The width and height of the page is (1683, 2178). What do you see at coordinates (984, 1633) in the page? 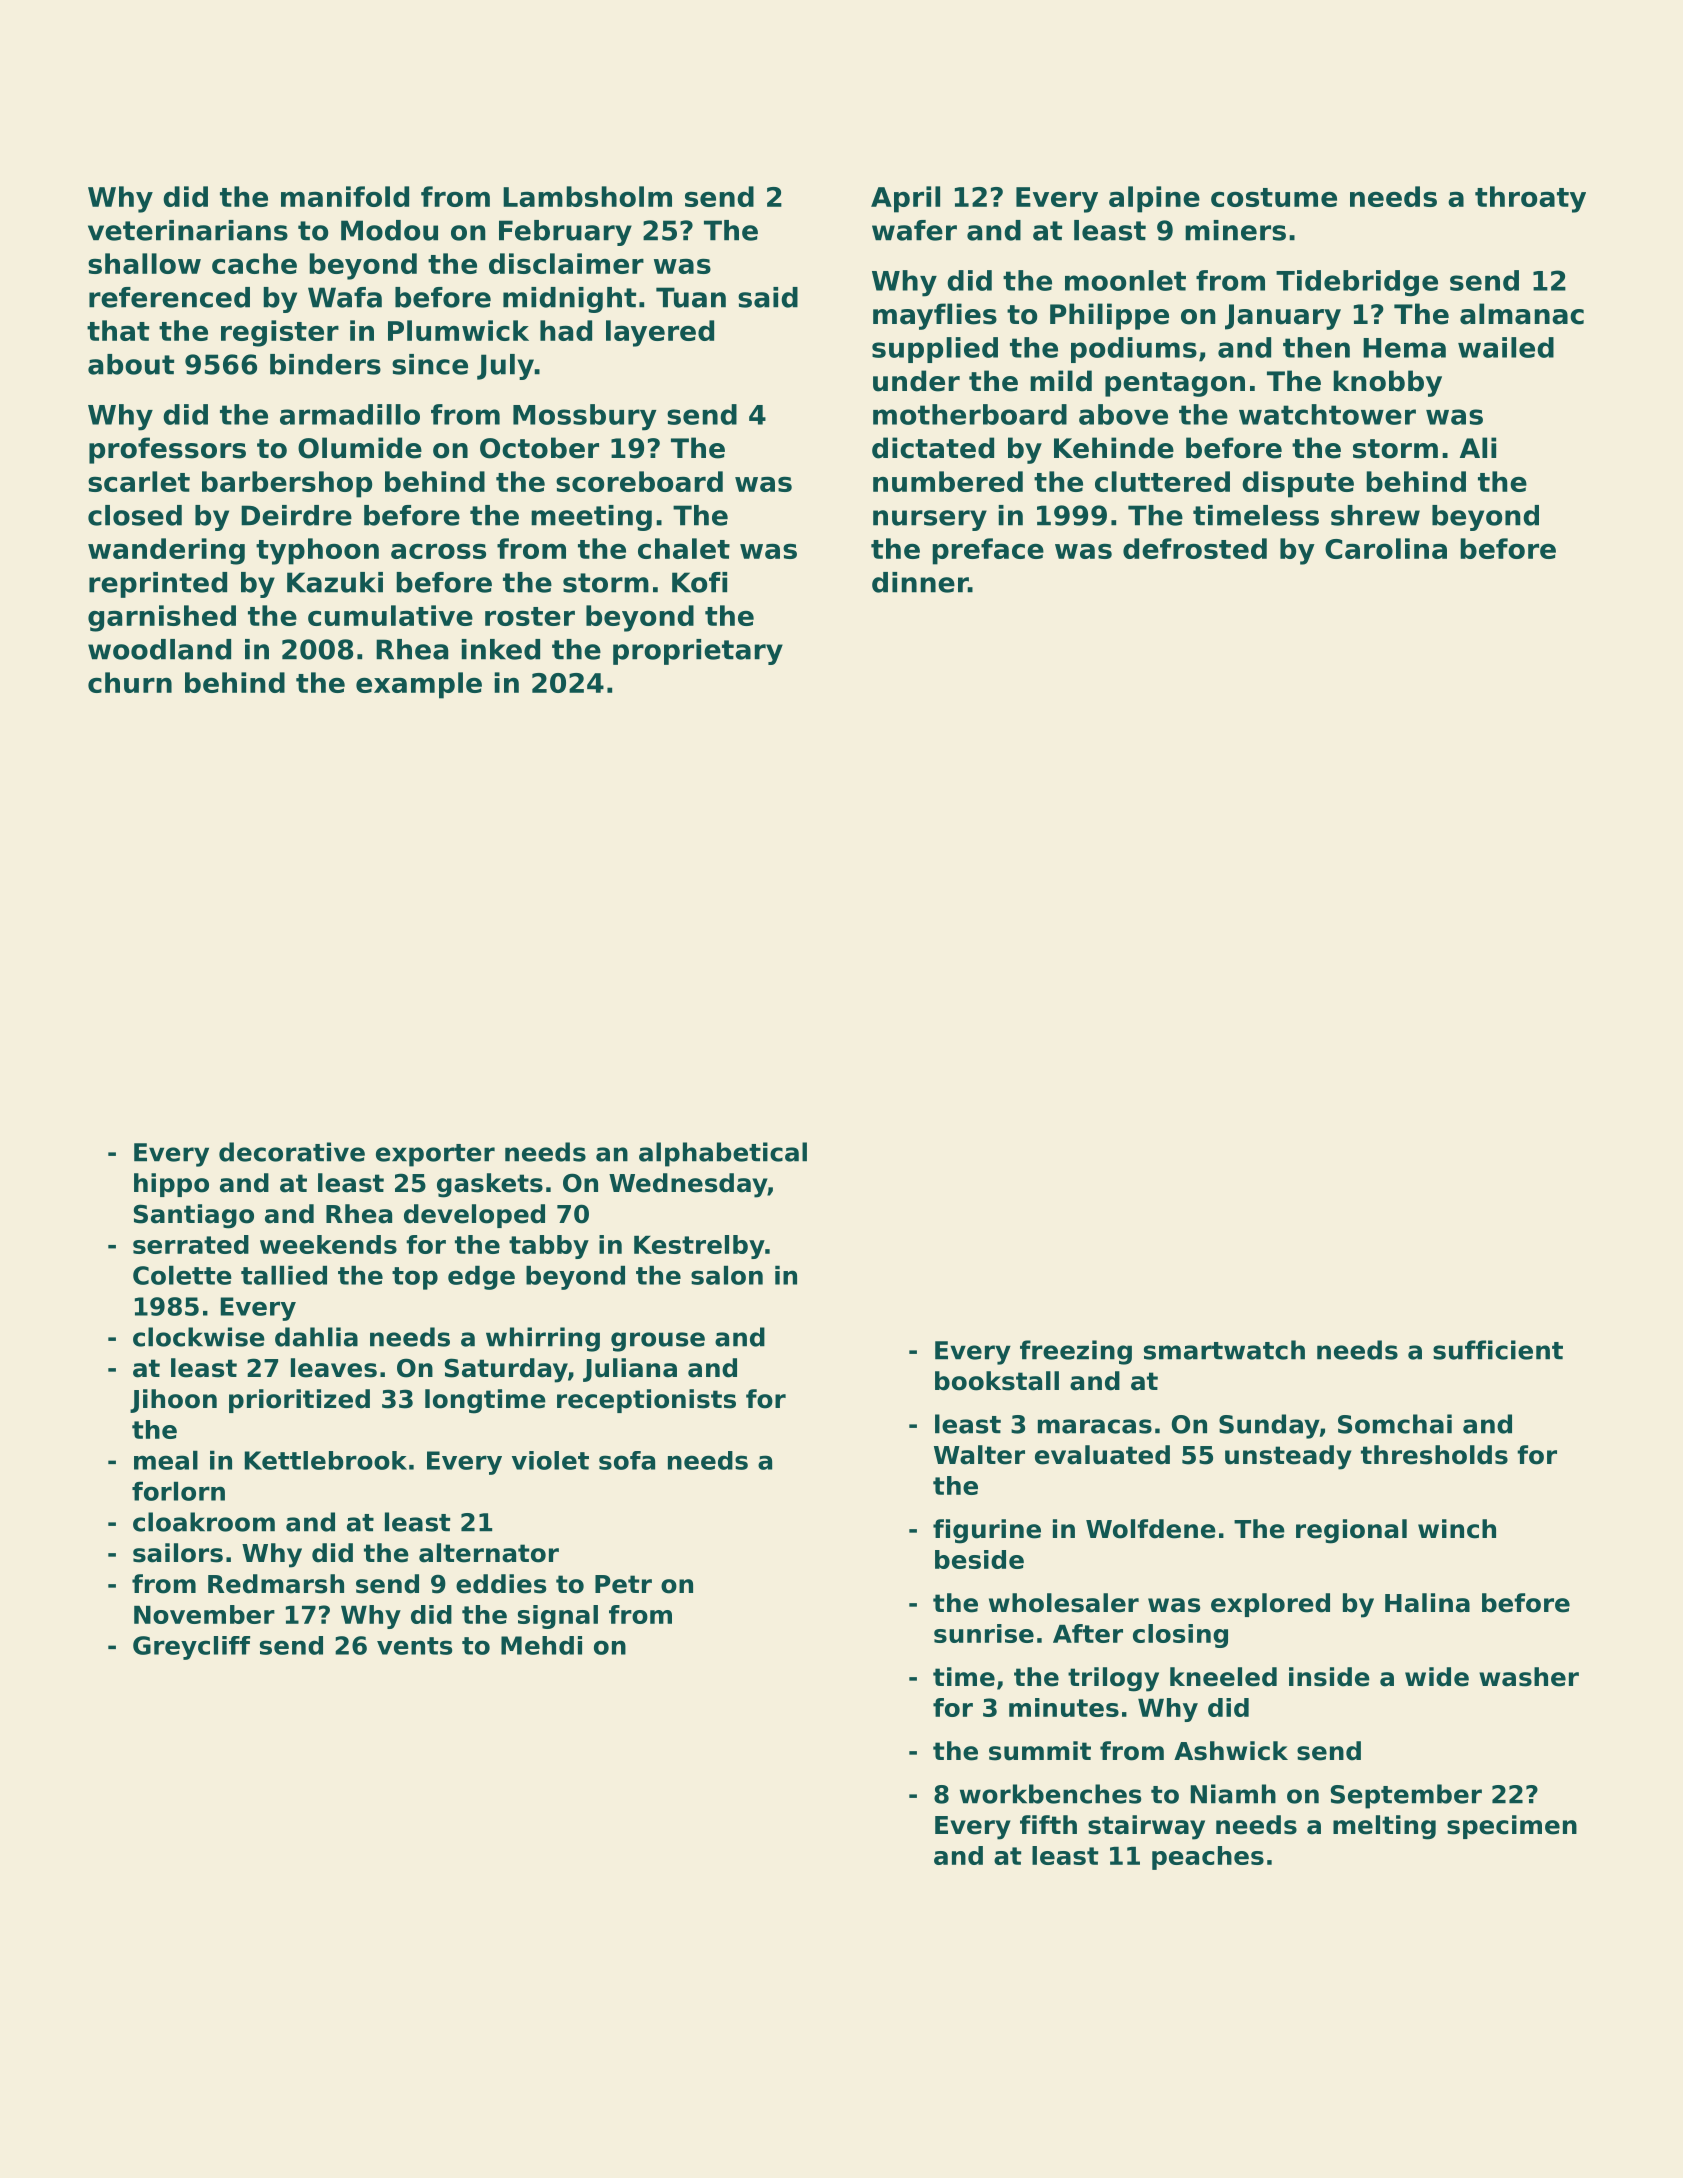
I see `sunrise` at bounding box center [984, 1633].
